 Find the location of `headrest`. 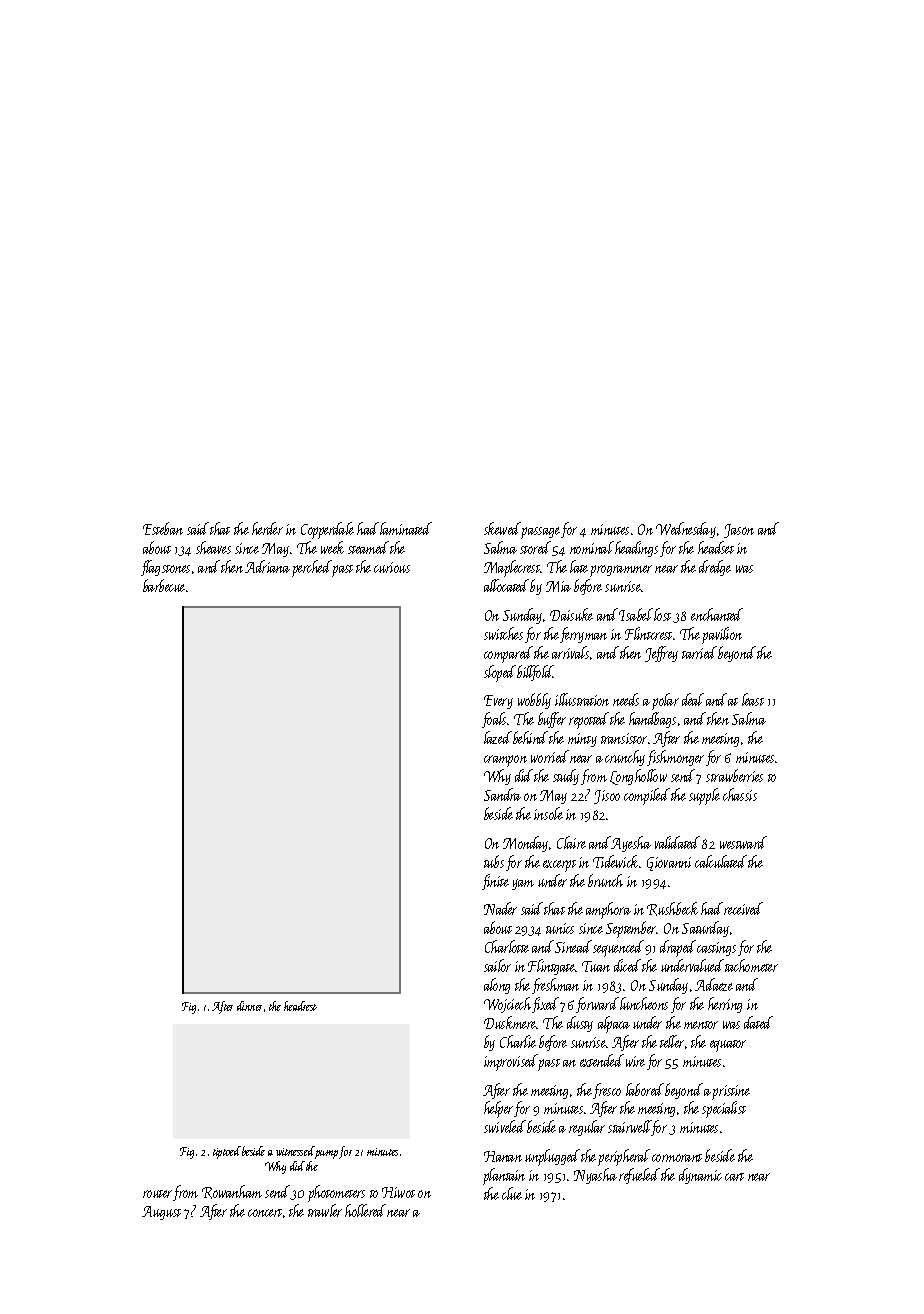

headrest is located at coordinates (300, 1006).
